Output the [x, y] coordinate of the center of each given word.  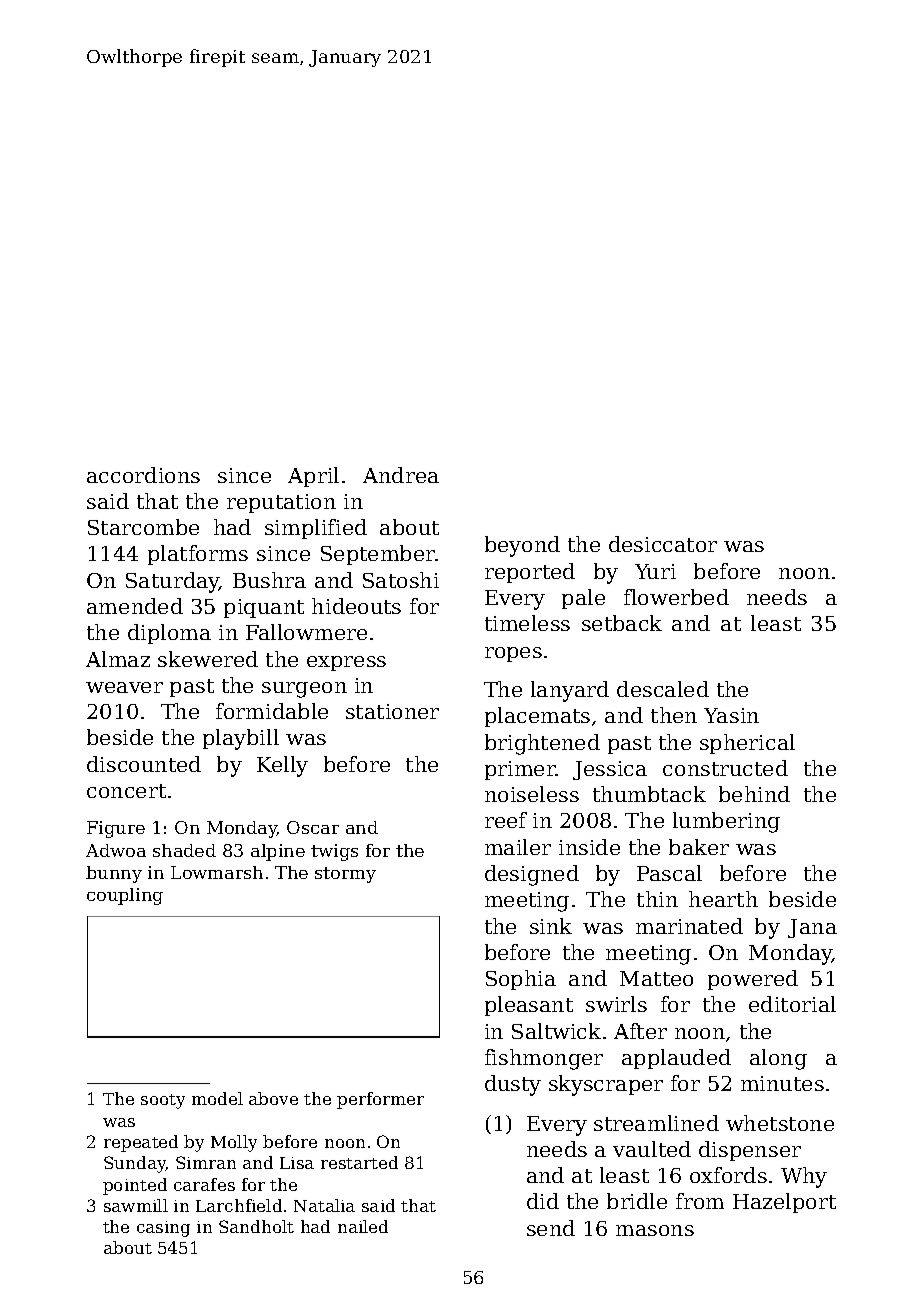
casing [163, 1229]
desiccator [663, 544]
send [551, 1228]
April [313, 477]
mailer [518, 847]
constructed [725, 768]
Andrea [401, 475]
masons [655, 1230]
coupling [125, 896]
